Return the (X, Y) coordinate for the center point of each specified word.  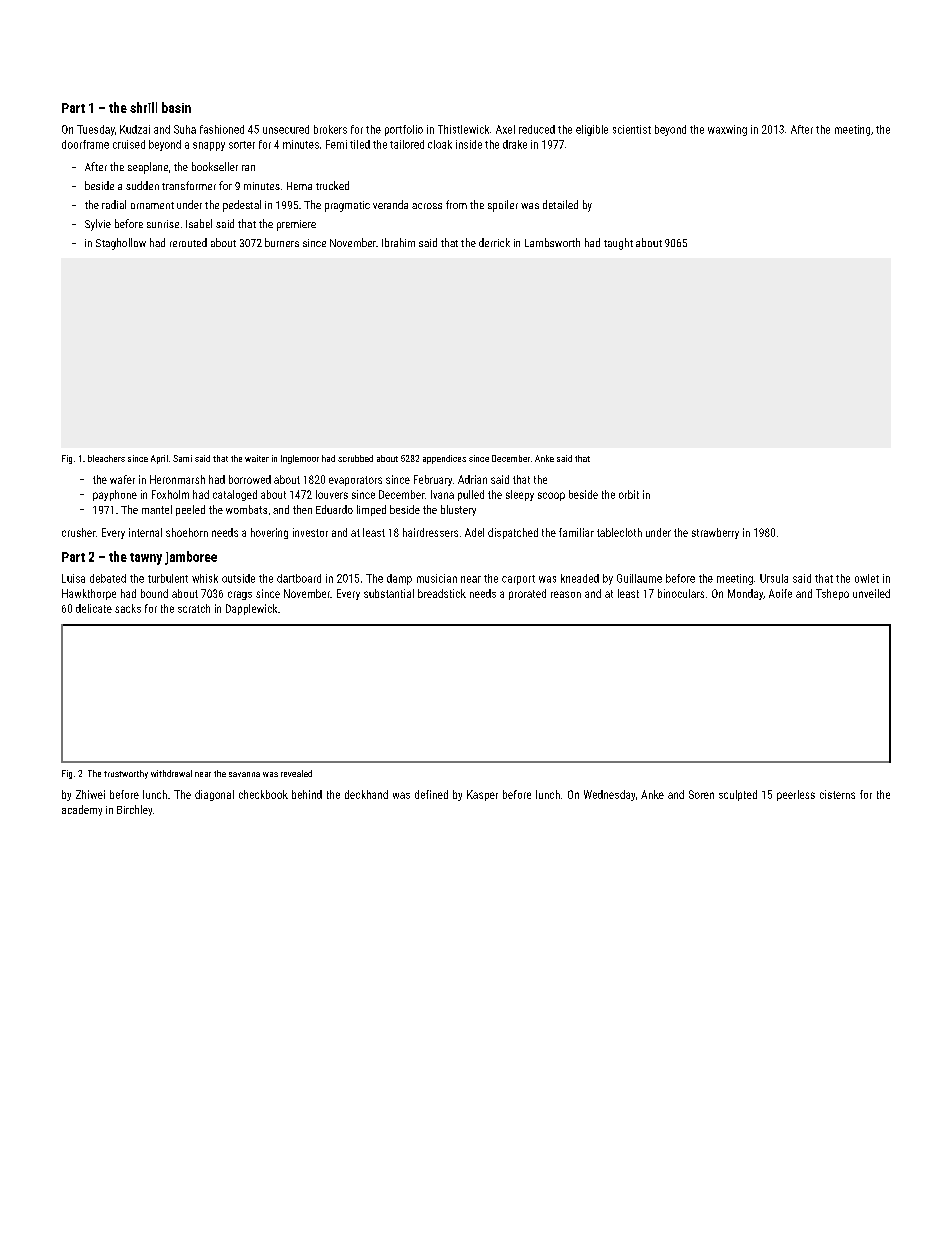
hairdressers (430, 532)
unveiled (871, 593)
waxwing (727, 130)
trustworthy (126, 774)
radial (114, 204)
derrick (494, 242)
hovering (269, 533)
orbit (629, 494)
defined (431, 794)
